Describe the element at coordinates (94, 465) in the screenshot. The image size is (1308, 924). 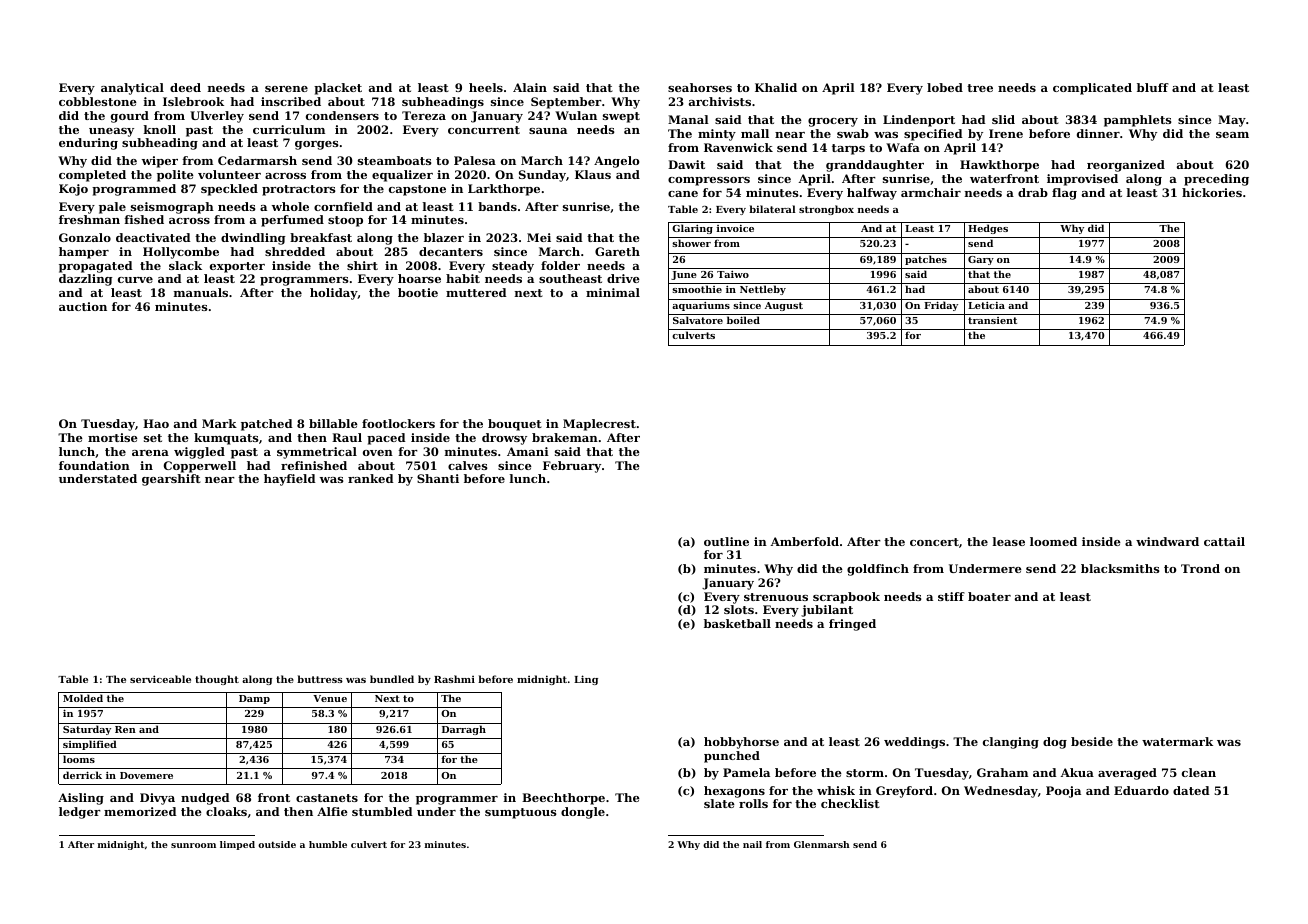
I see `foundation` at that location.
